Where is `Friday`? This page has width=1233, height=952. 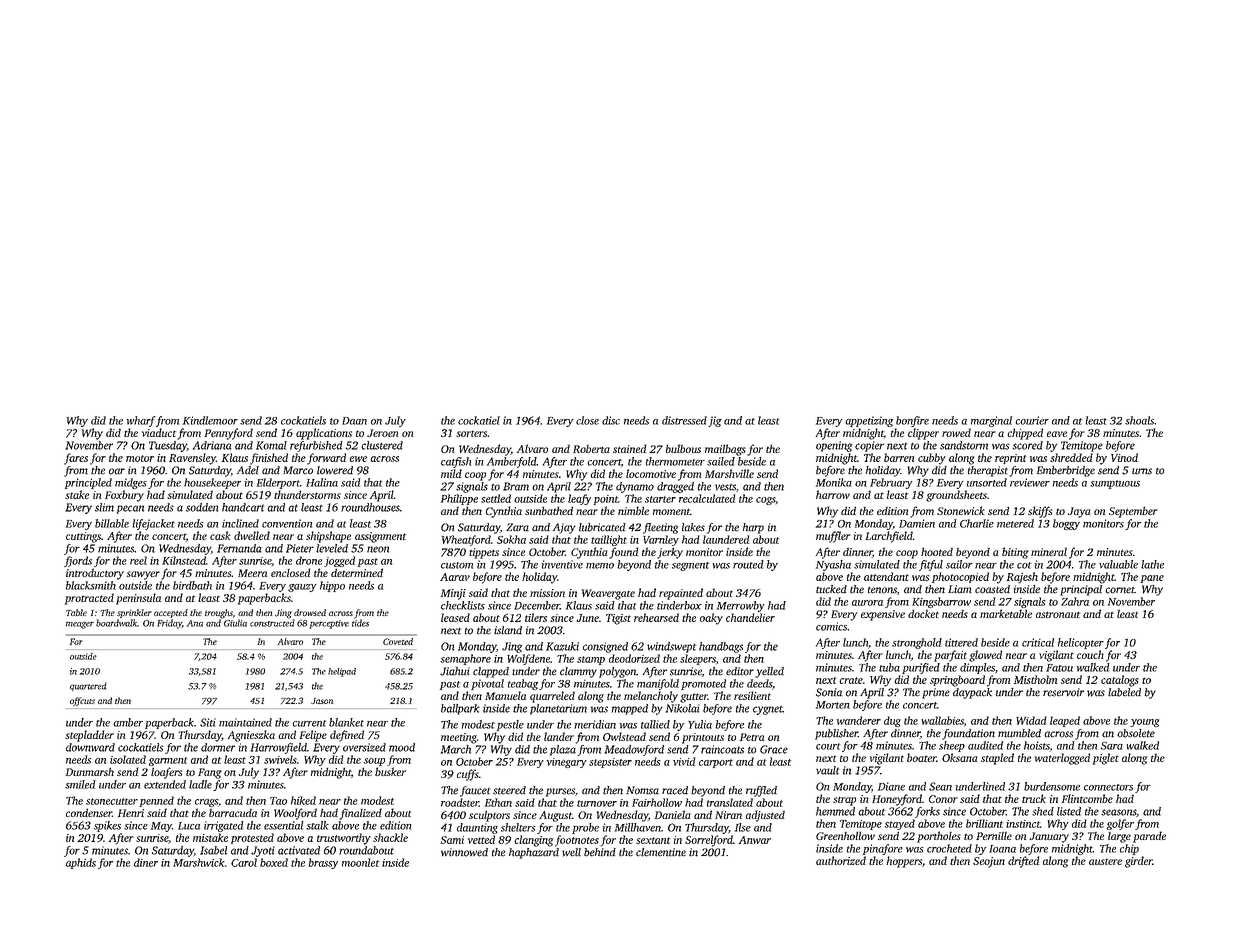 Friday is located at coordinates (169, 624).
